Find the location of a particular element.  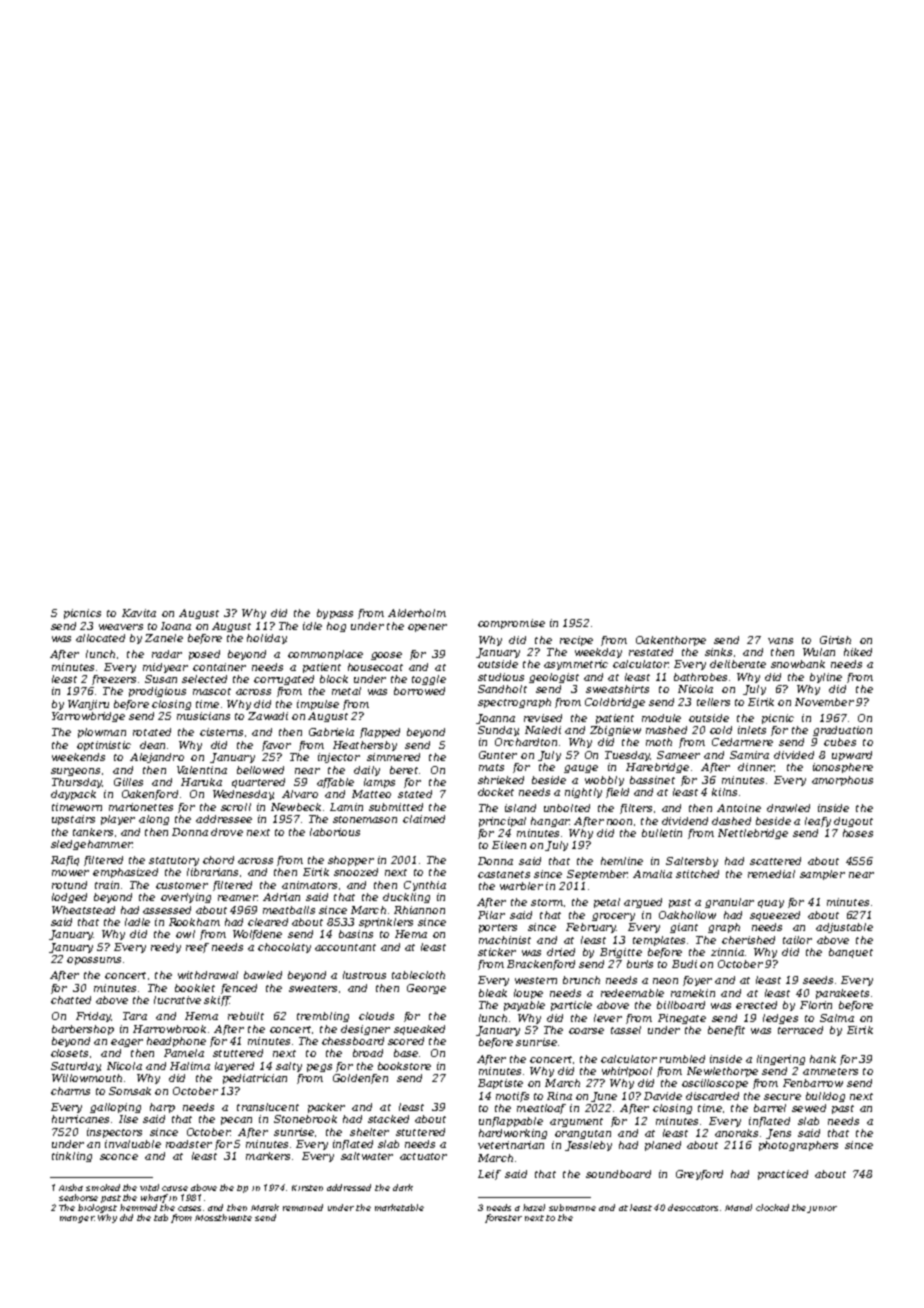

Wanjiru is located at coordinates (88, 705).
